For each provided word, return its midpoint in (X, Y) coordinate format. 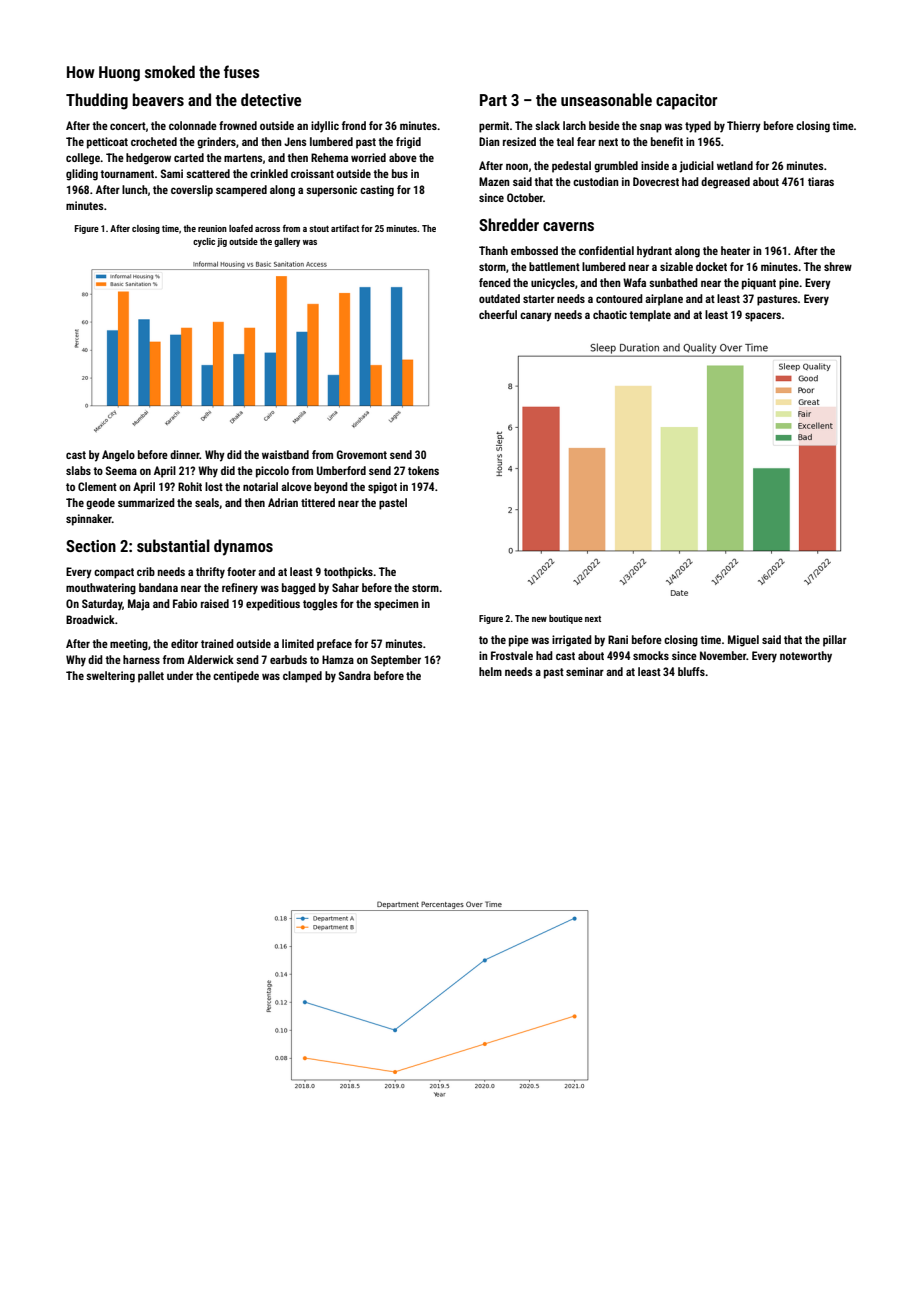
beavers (158, 99)
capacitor (686, 102)
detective (271, 99)
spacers (763, 317)
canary (536, 317)
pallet (151, 677)
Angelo (118, 456)
